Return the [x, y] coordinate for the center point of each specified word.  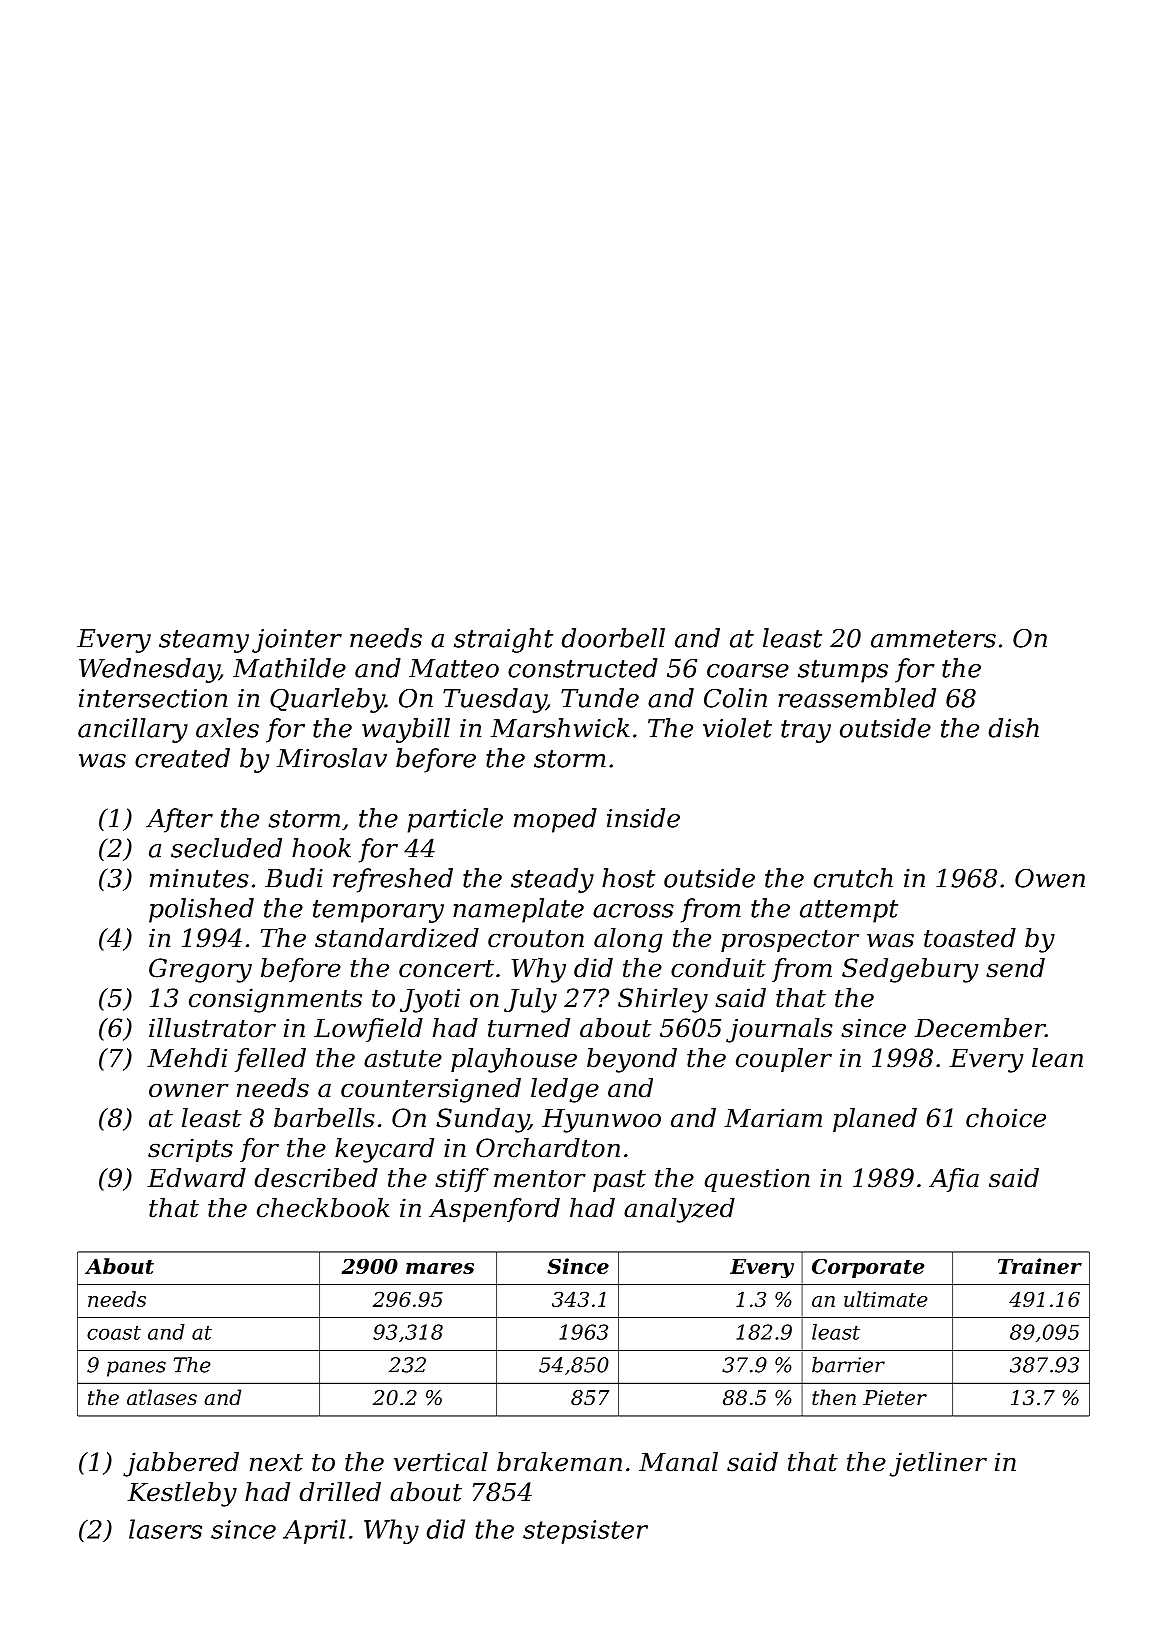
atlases [162, 1397]
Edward [196, 1178]
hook [321, 848]
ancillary [133, 730]
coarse [748, 671]
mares [440, 1268]
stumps [843, 671]
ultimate [886, 1299]
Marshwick [560, 728]
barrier [848, 1365]
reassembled [857, 698]
